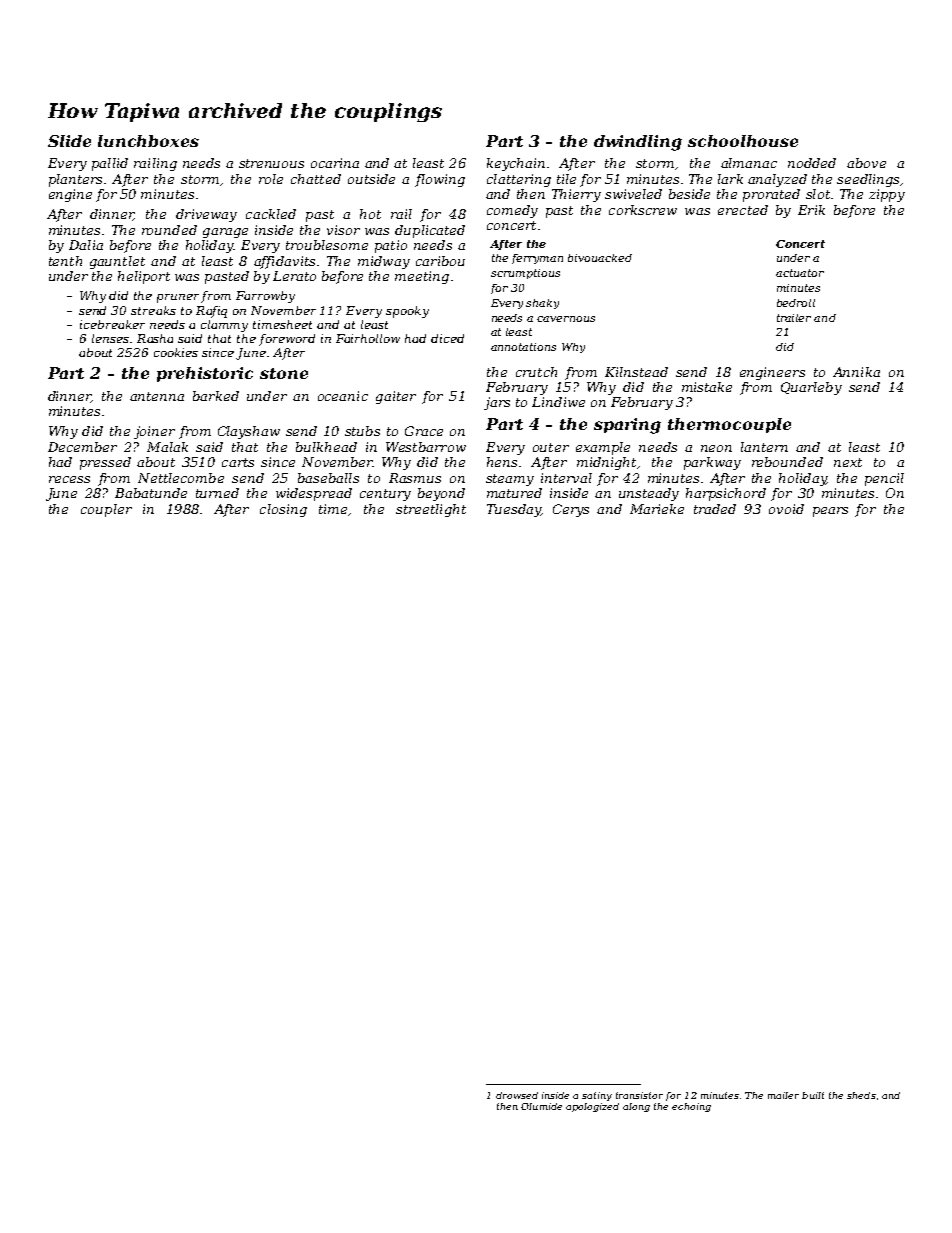 This image has width=952, height=1233. I want to click on schoolhouse, so click(743, 141).
